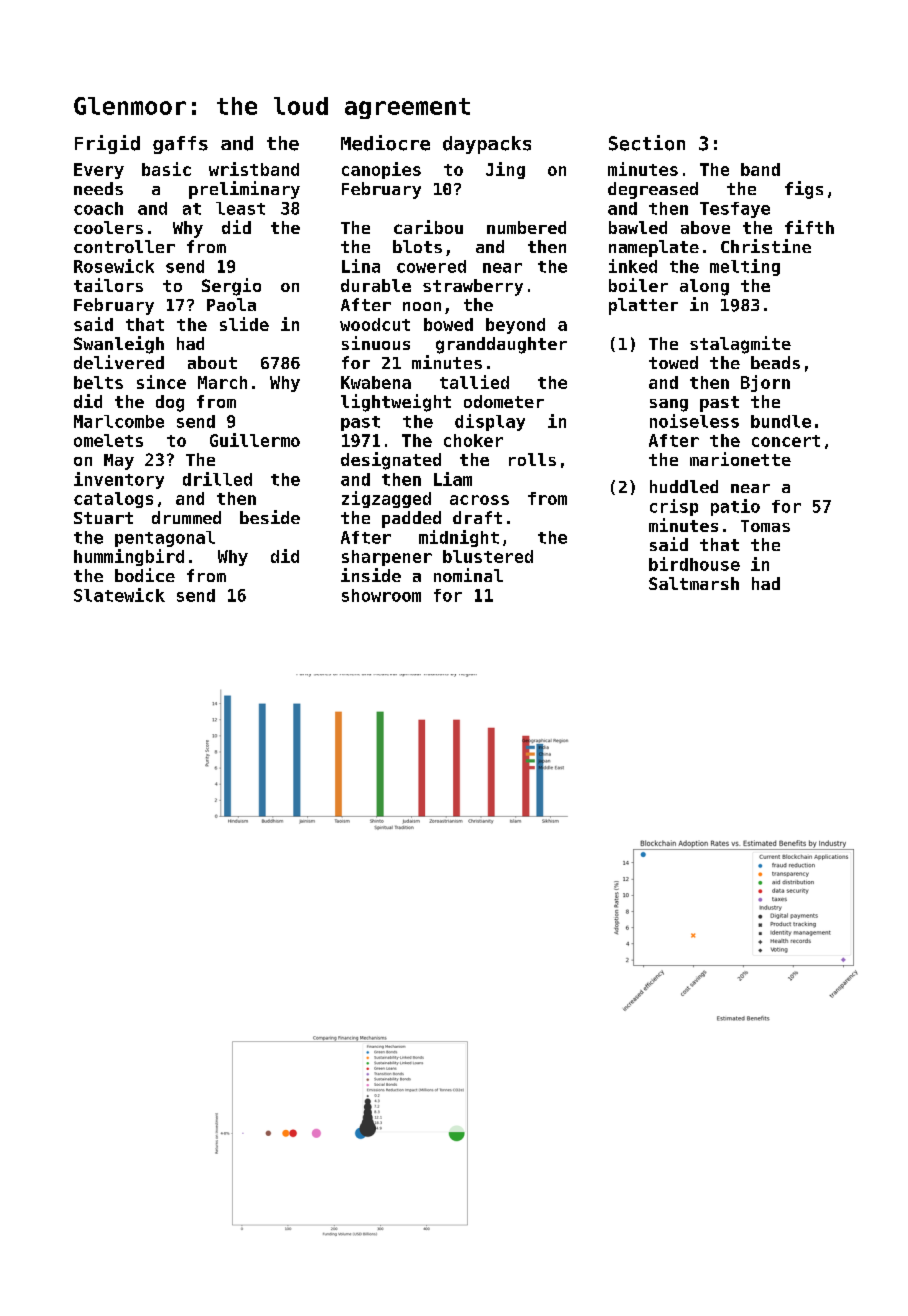 The image size is (908, 1316). What do you see at coordinates (515, 326) in the screenshot?
I see `beyond` at bounding box center [515, 326].
